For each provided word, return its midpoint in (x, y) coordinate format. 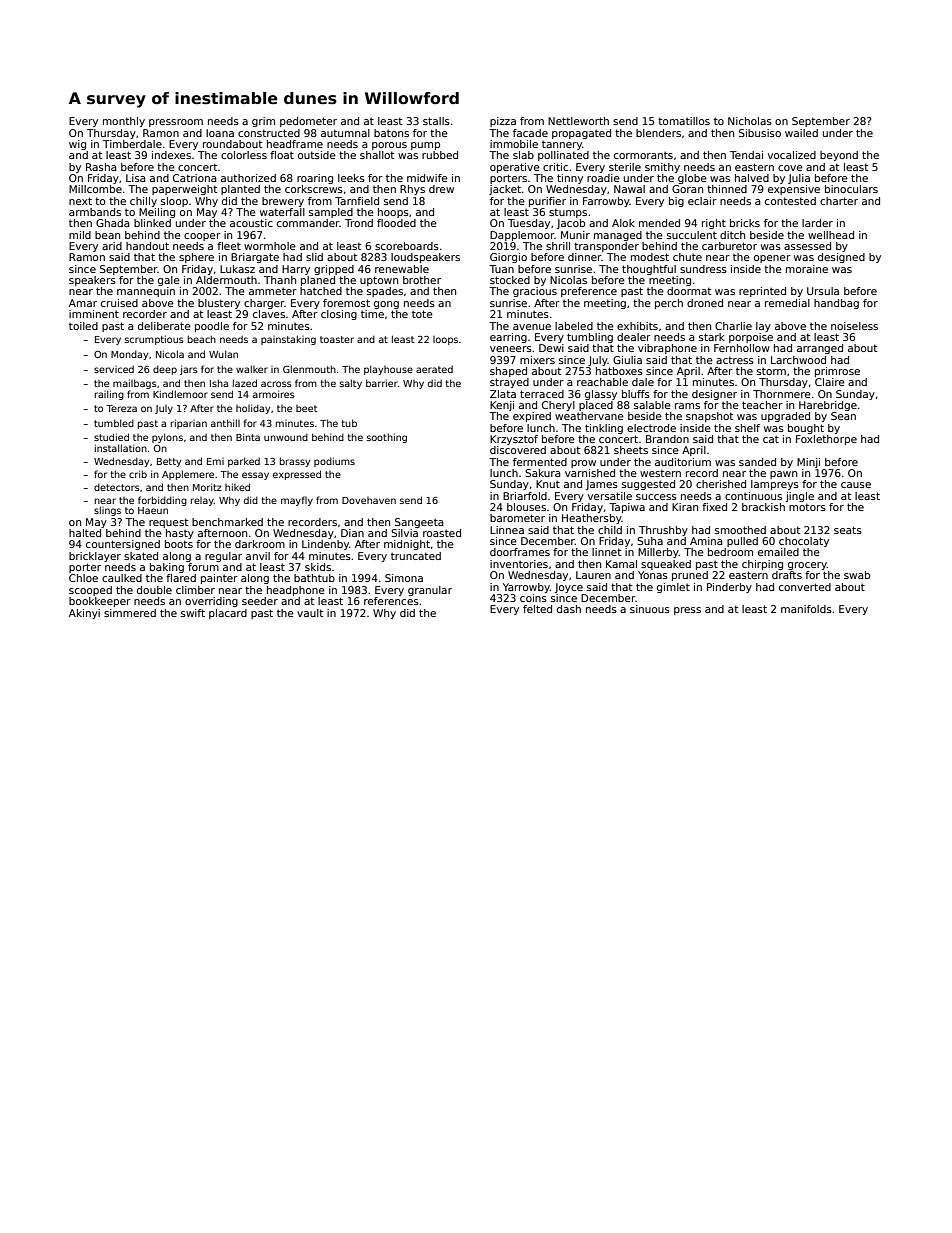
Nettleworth (578, 121)
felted (537, 609)
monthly (124, 122)
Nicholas (750, 121)
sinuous (650, 609)
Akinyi (84, 614)
